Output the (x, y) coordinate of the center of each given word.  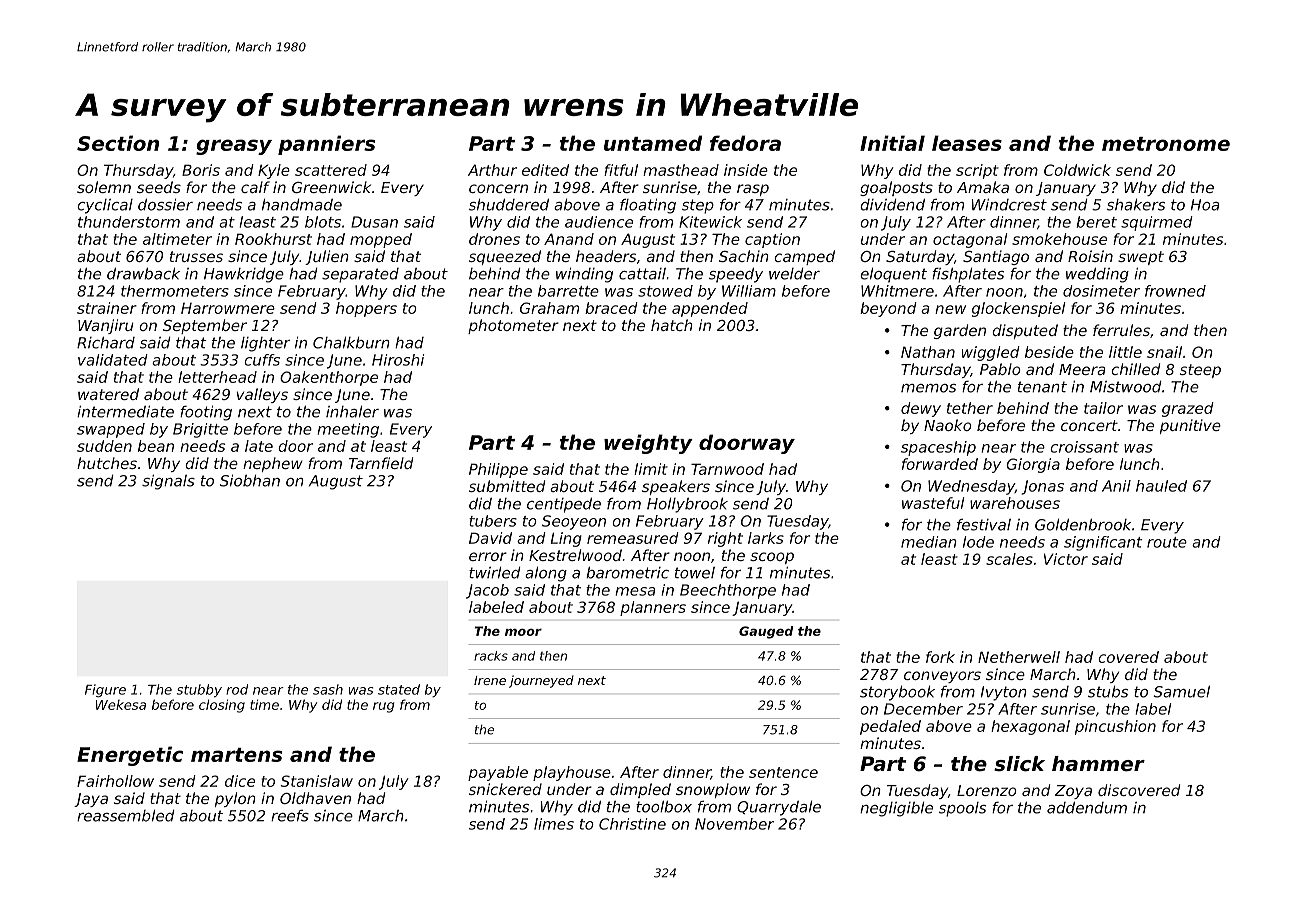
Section (118, 143)
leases (967, 143)
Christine (632, 824)
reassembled (126, 816)
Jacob (487, 591)
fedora (745, 143)
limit (651, 469)
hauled (1161, 486)
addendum (1087, 807)
